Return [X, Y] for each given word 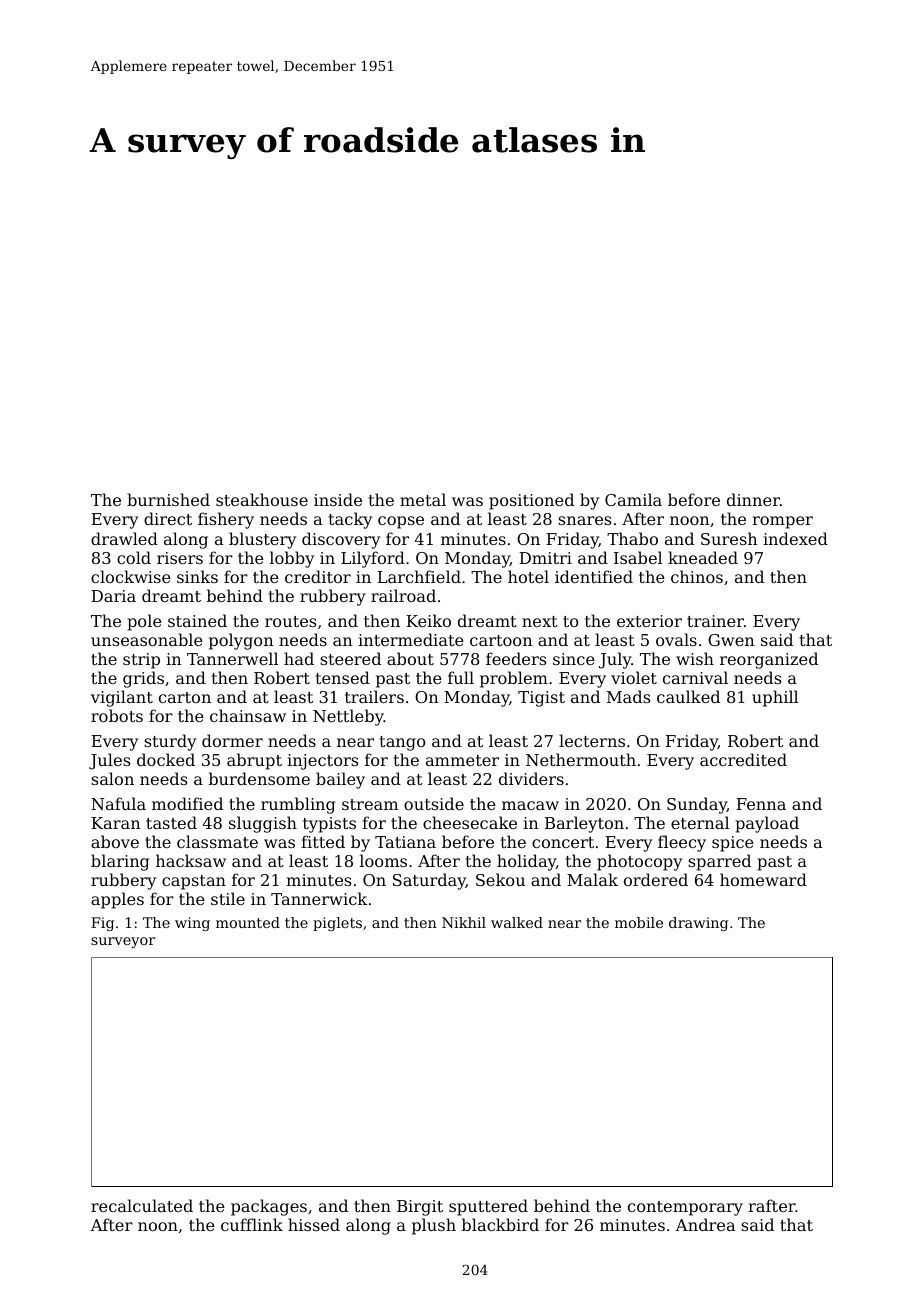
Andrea [705, 1224]
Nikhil [464, 922]
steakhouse [262, 499]
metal [423, 499]
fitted [323, 841]
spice [733, 844]
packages [269, 1207]
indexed [795, 538]
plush [434, 1226]
